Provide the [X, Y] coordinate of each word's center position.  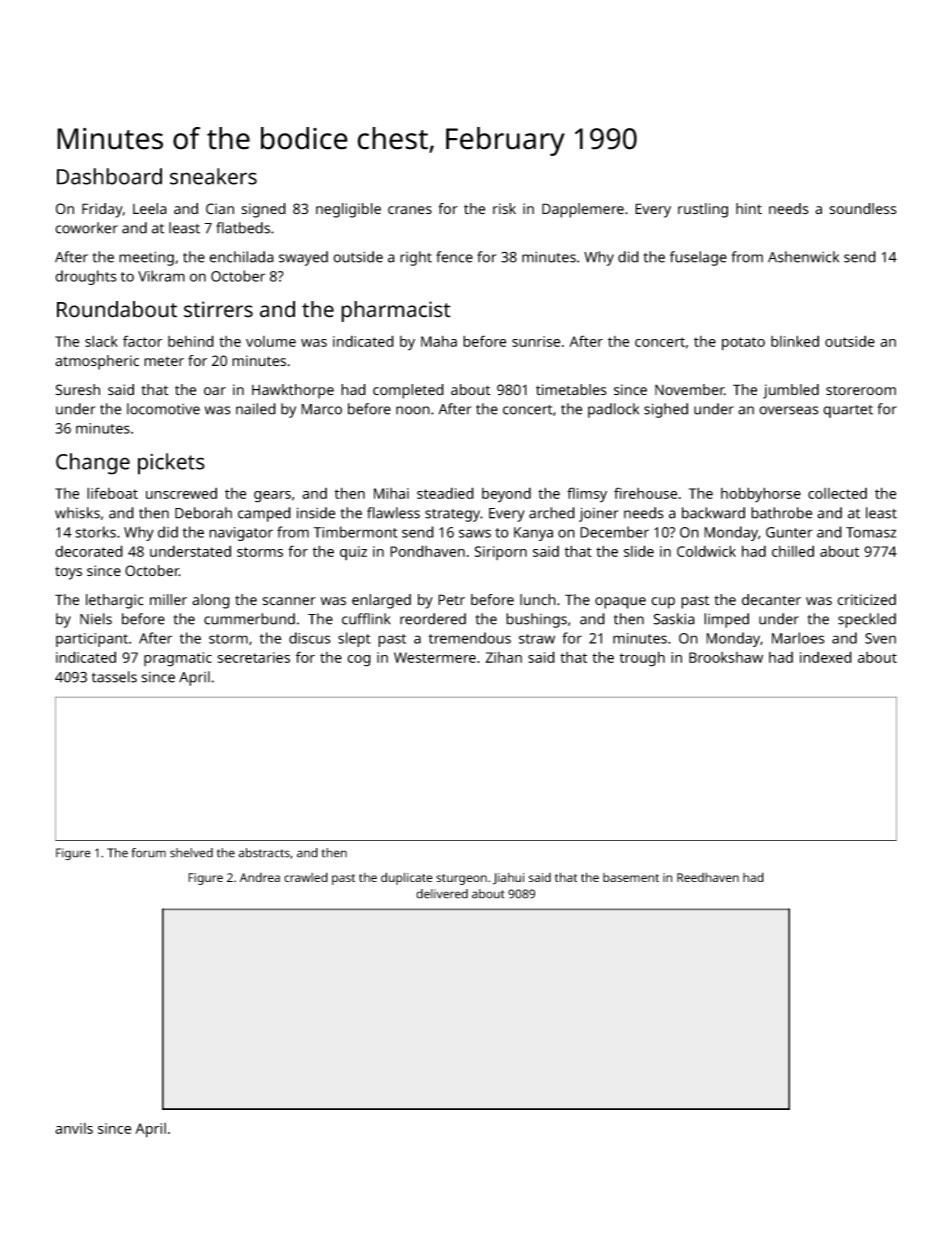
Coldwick [706, 551]
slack [101, 341]
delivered [442, 894]
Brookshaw [726, 657]
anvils [74, 1128]
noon [413, 410]
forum [148, 853]
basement [631, 877]
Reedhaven [708, 877]
